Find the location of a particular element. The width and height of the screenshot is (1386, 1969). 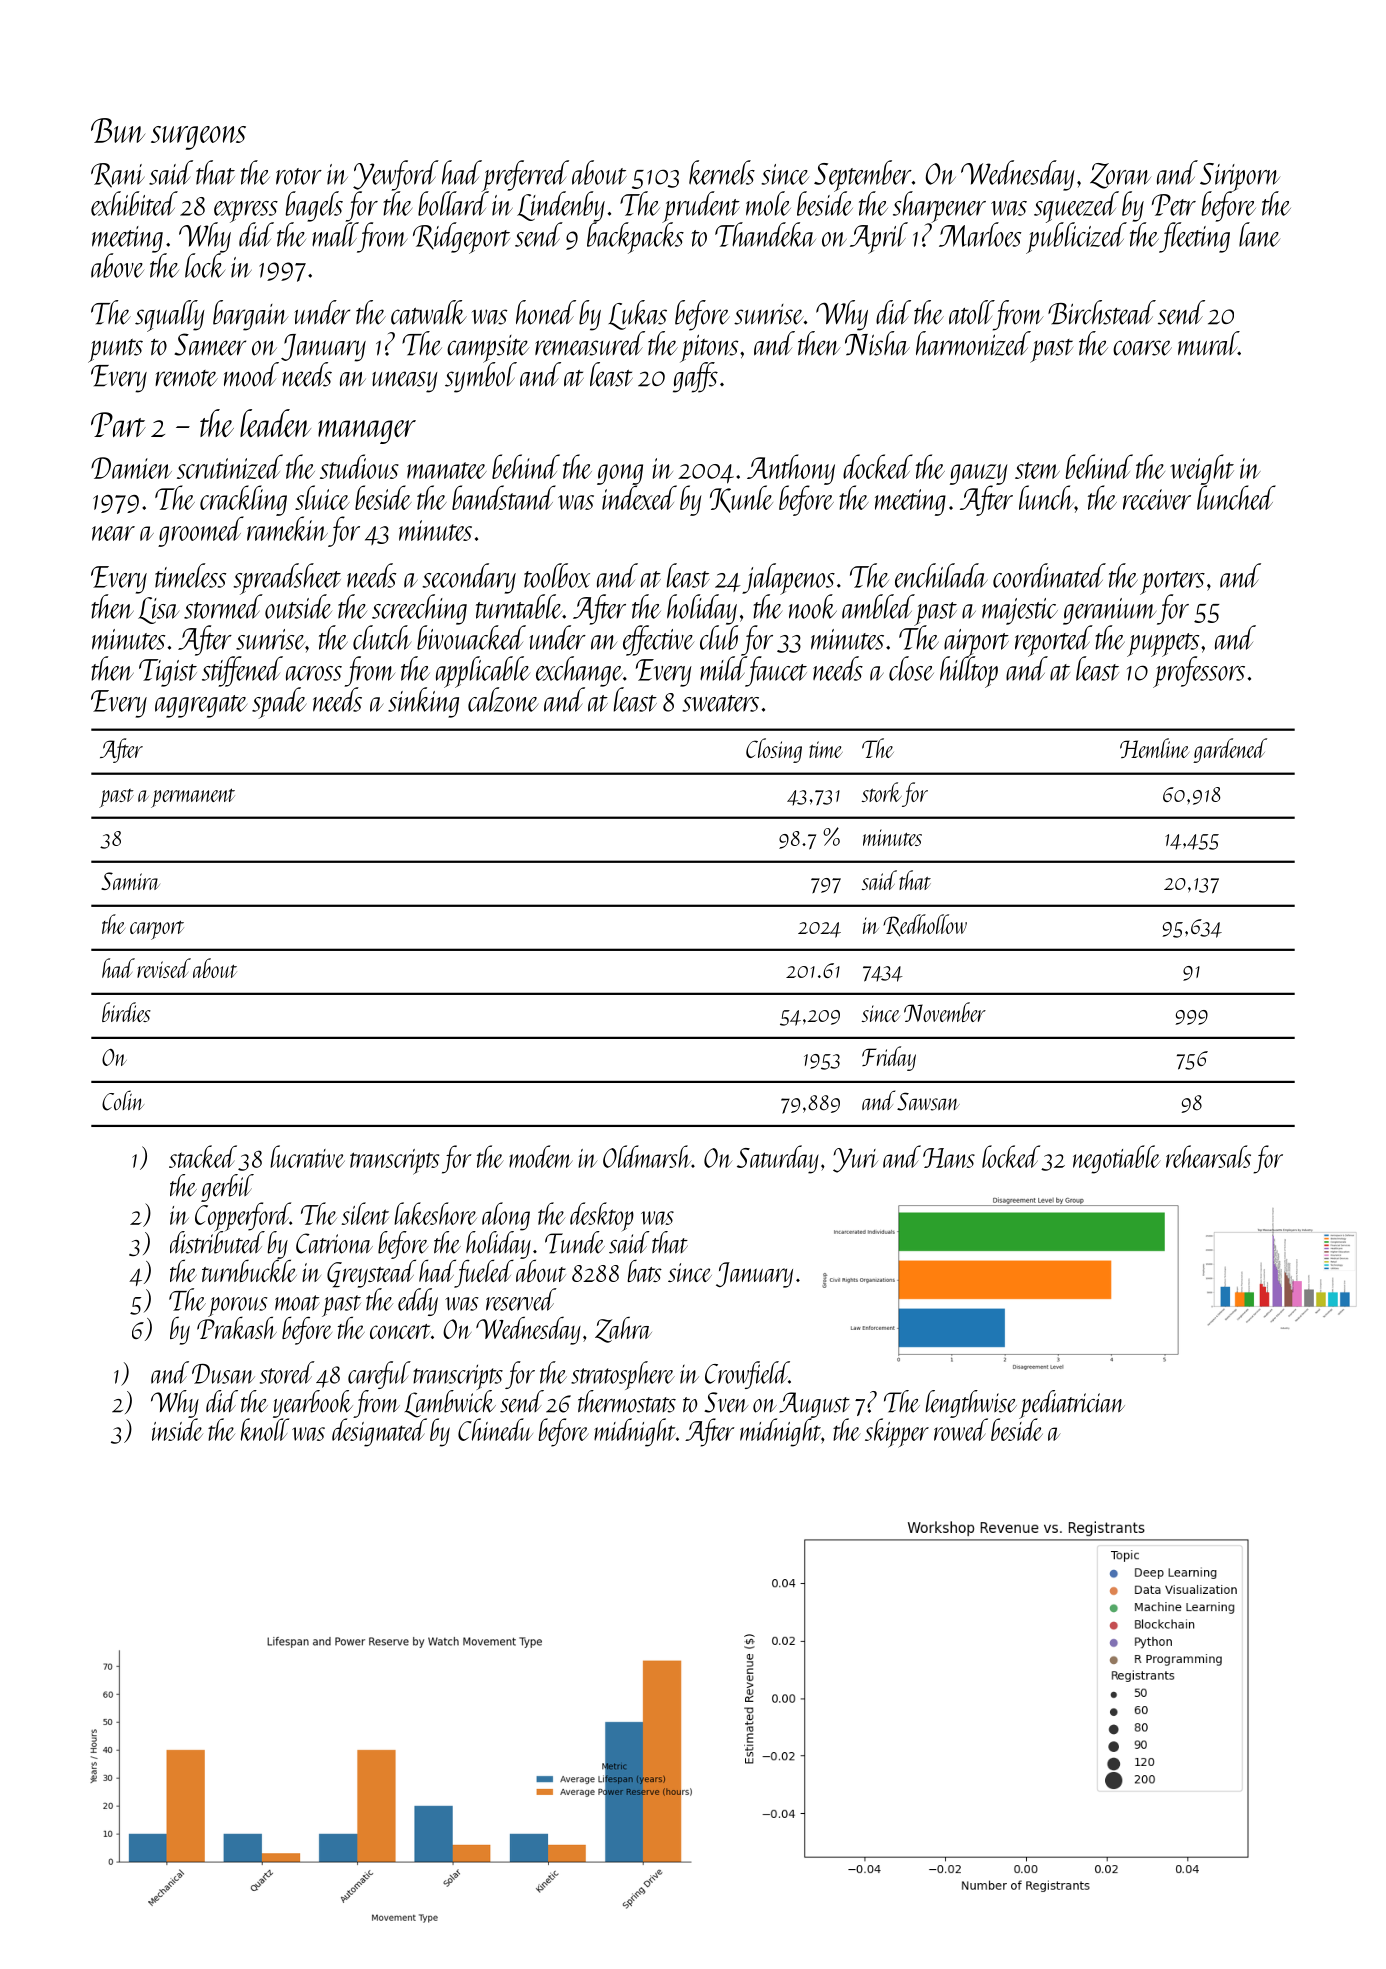

punts is located at coordinates (115, 351).
